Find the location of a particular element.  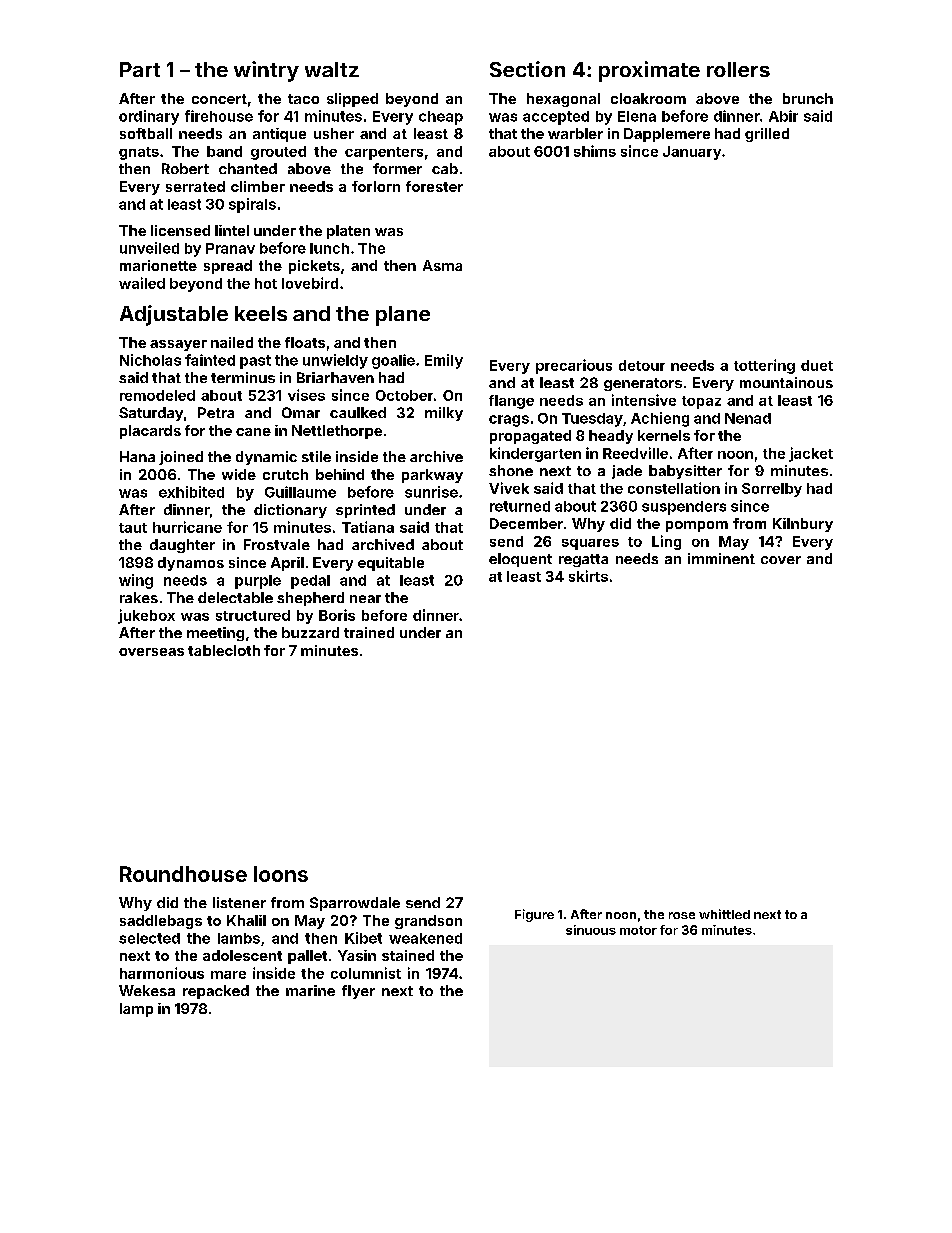

waltz is located at coordinates (332, 69).
